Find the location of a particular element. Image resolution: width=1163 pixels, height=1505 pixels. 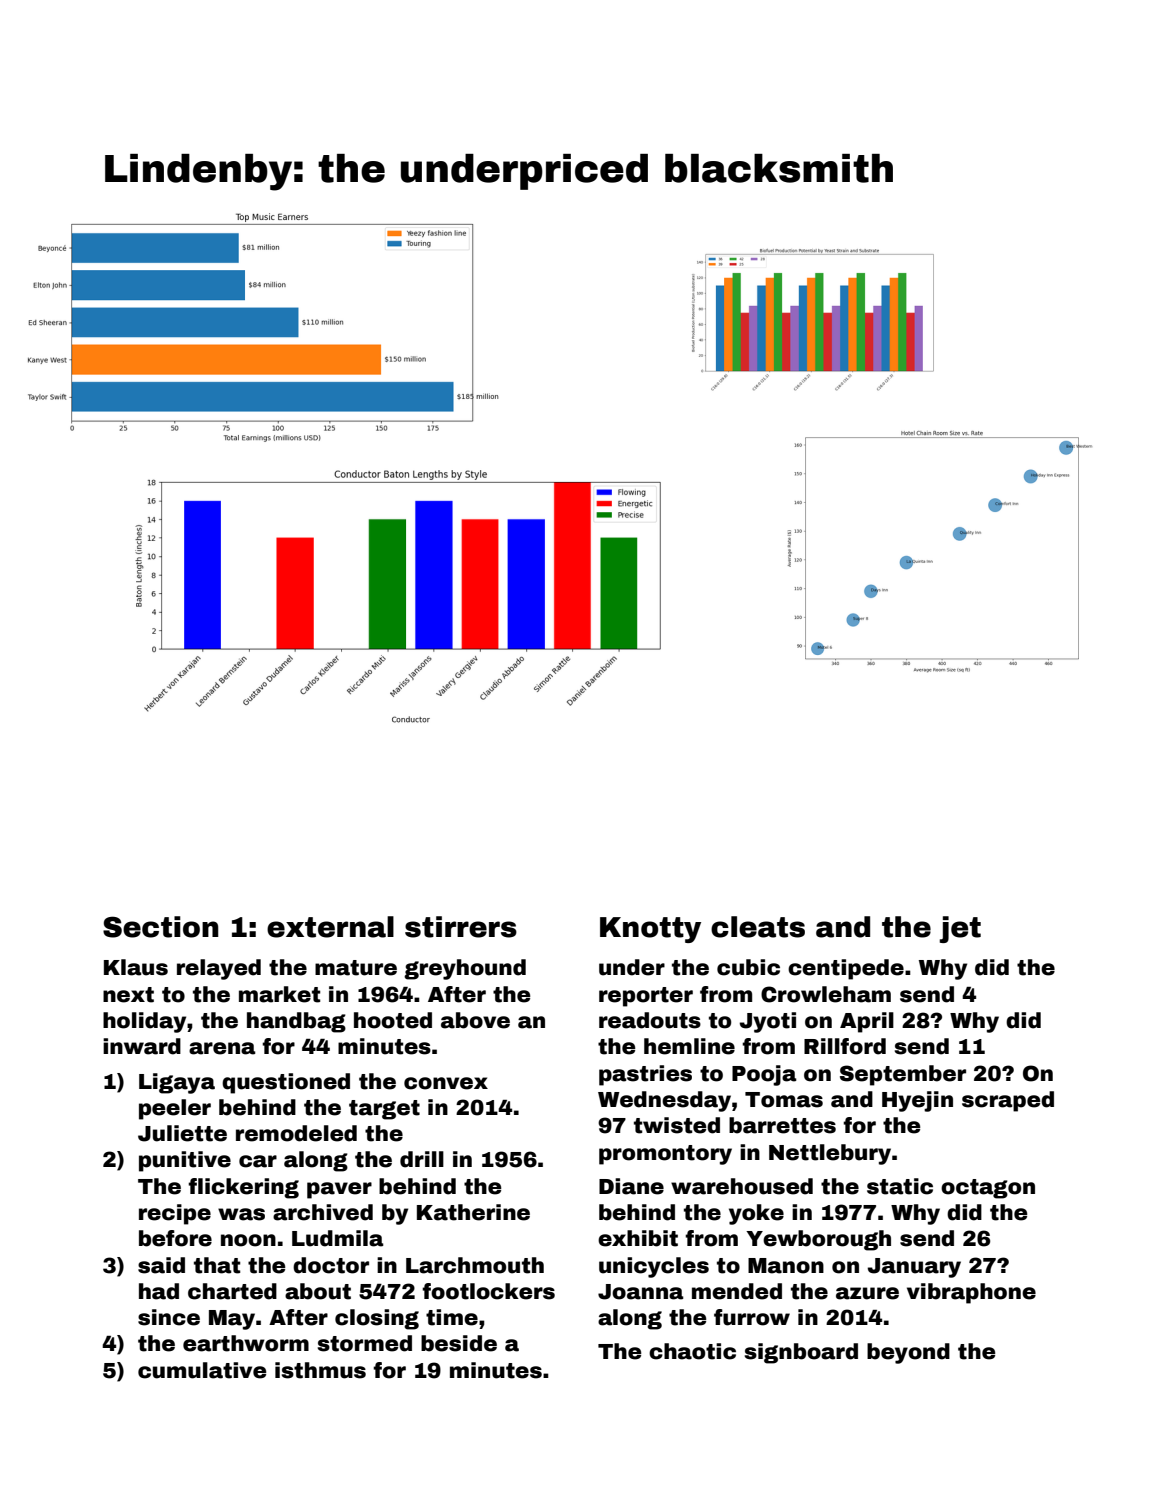

jet is located at coordinates (960, 929).
